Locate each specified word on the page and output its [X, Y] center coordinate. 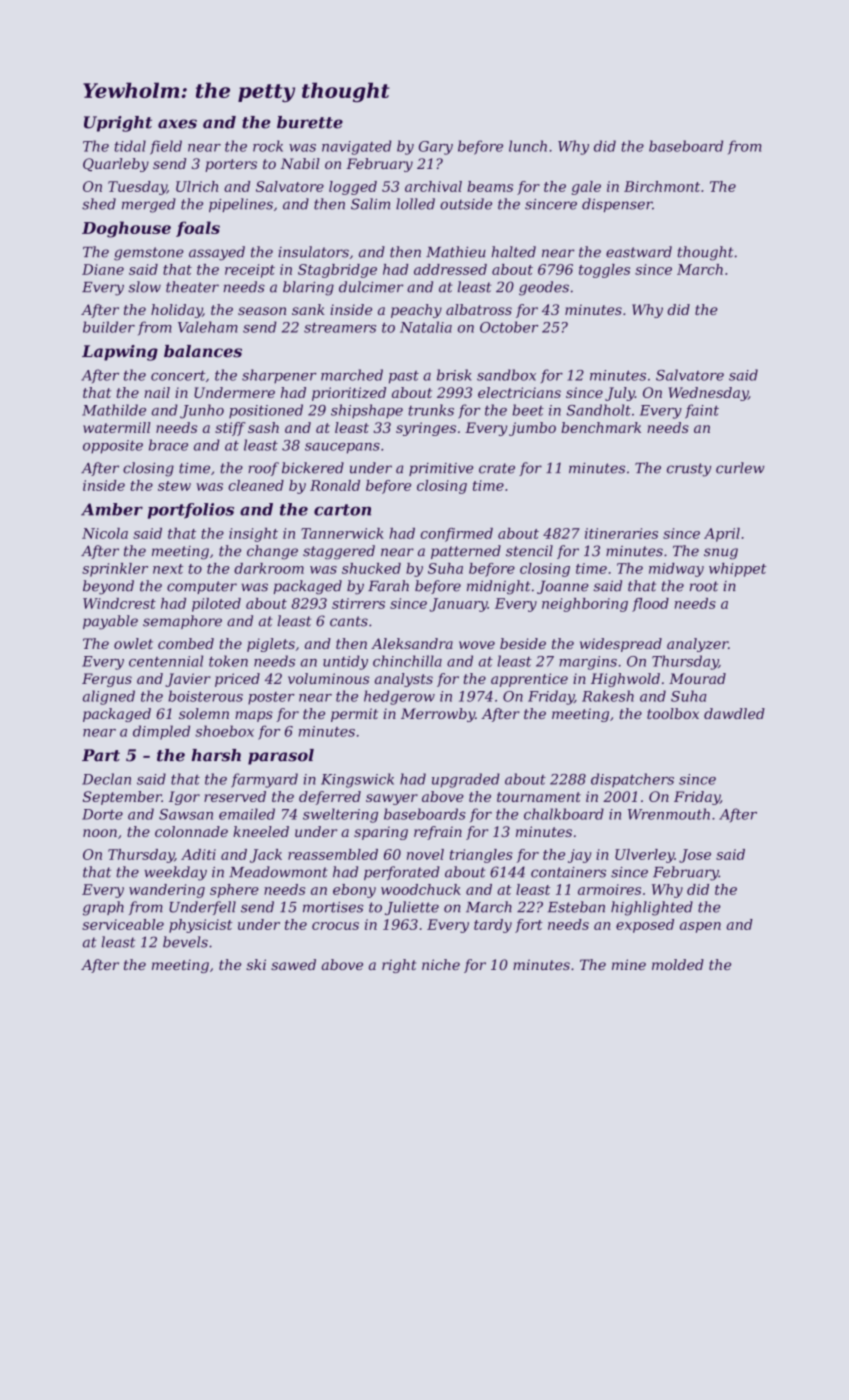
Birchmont [662, 186]
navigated [357, 147]
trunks [431, 410]
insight [253, 535]
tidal [130, 146]
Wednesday [708, 394]
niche [441, 964]
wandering [167, 891]
